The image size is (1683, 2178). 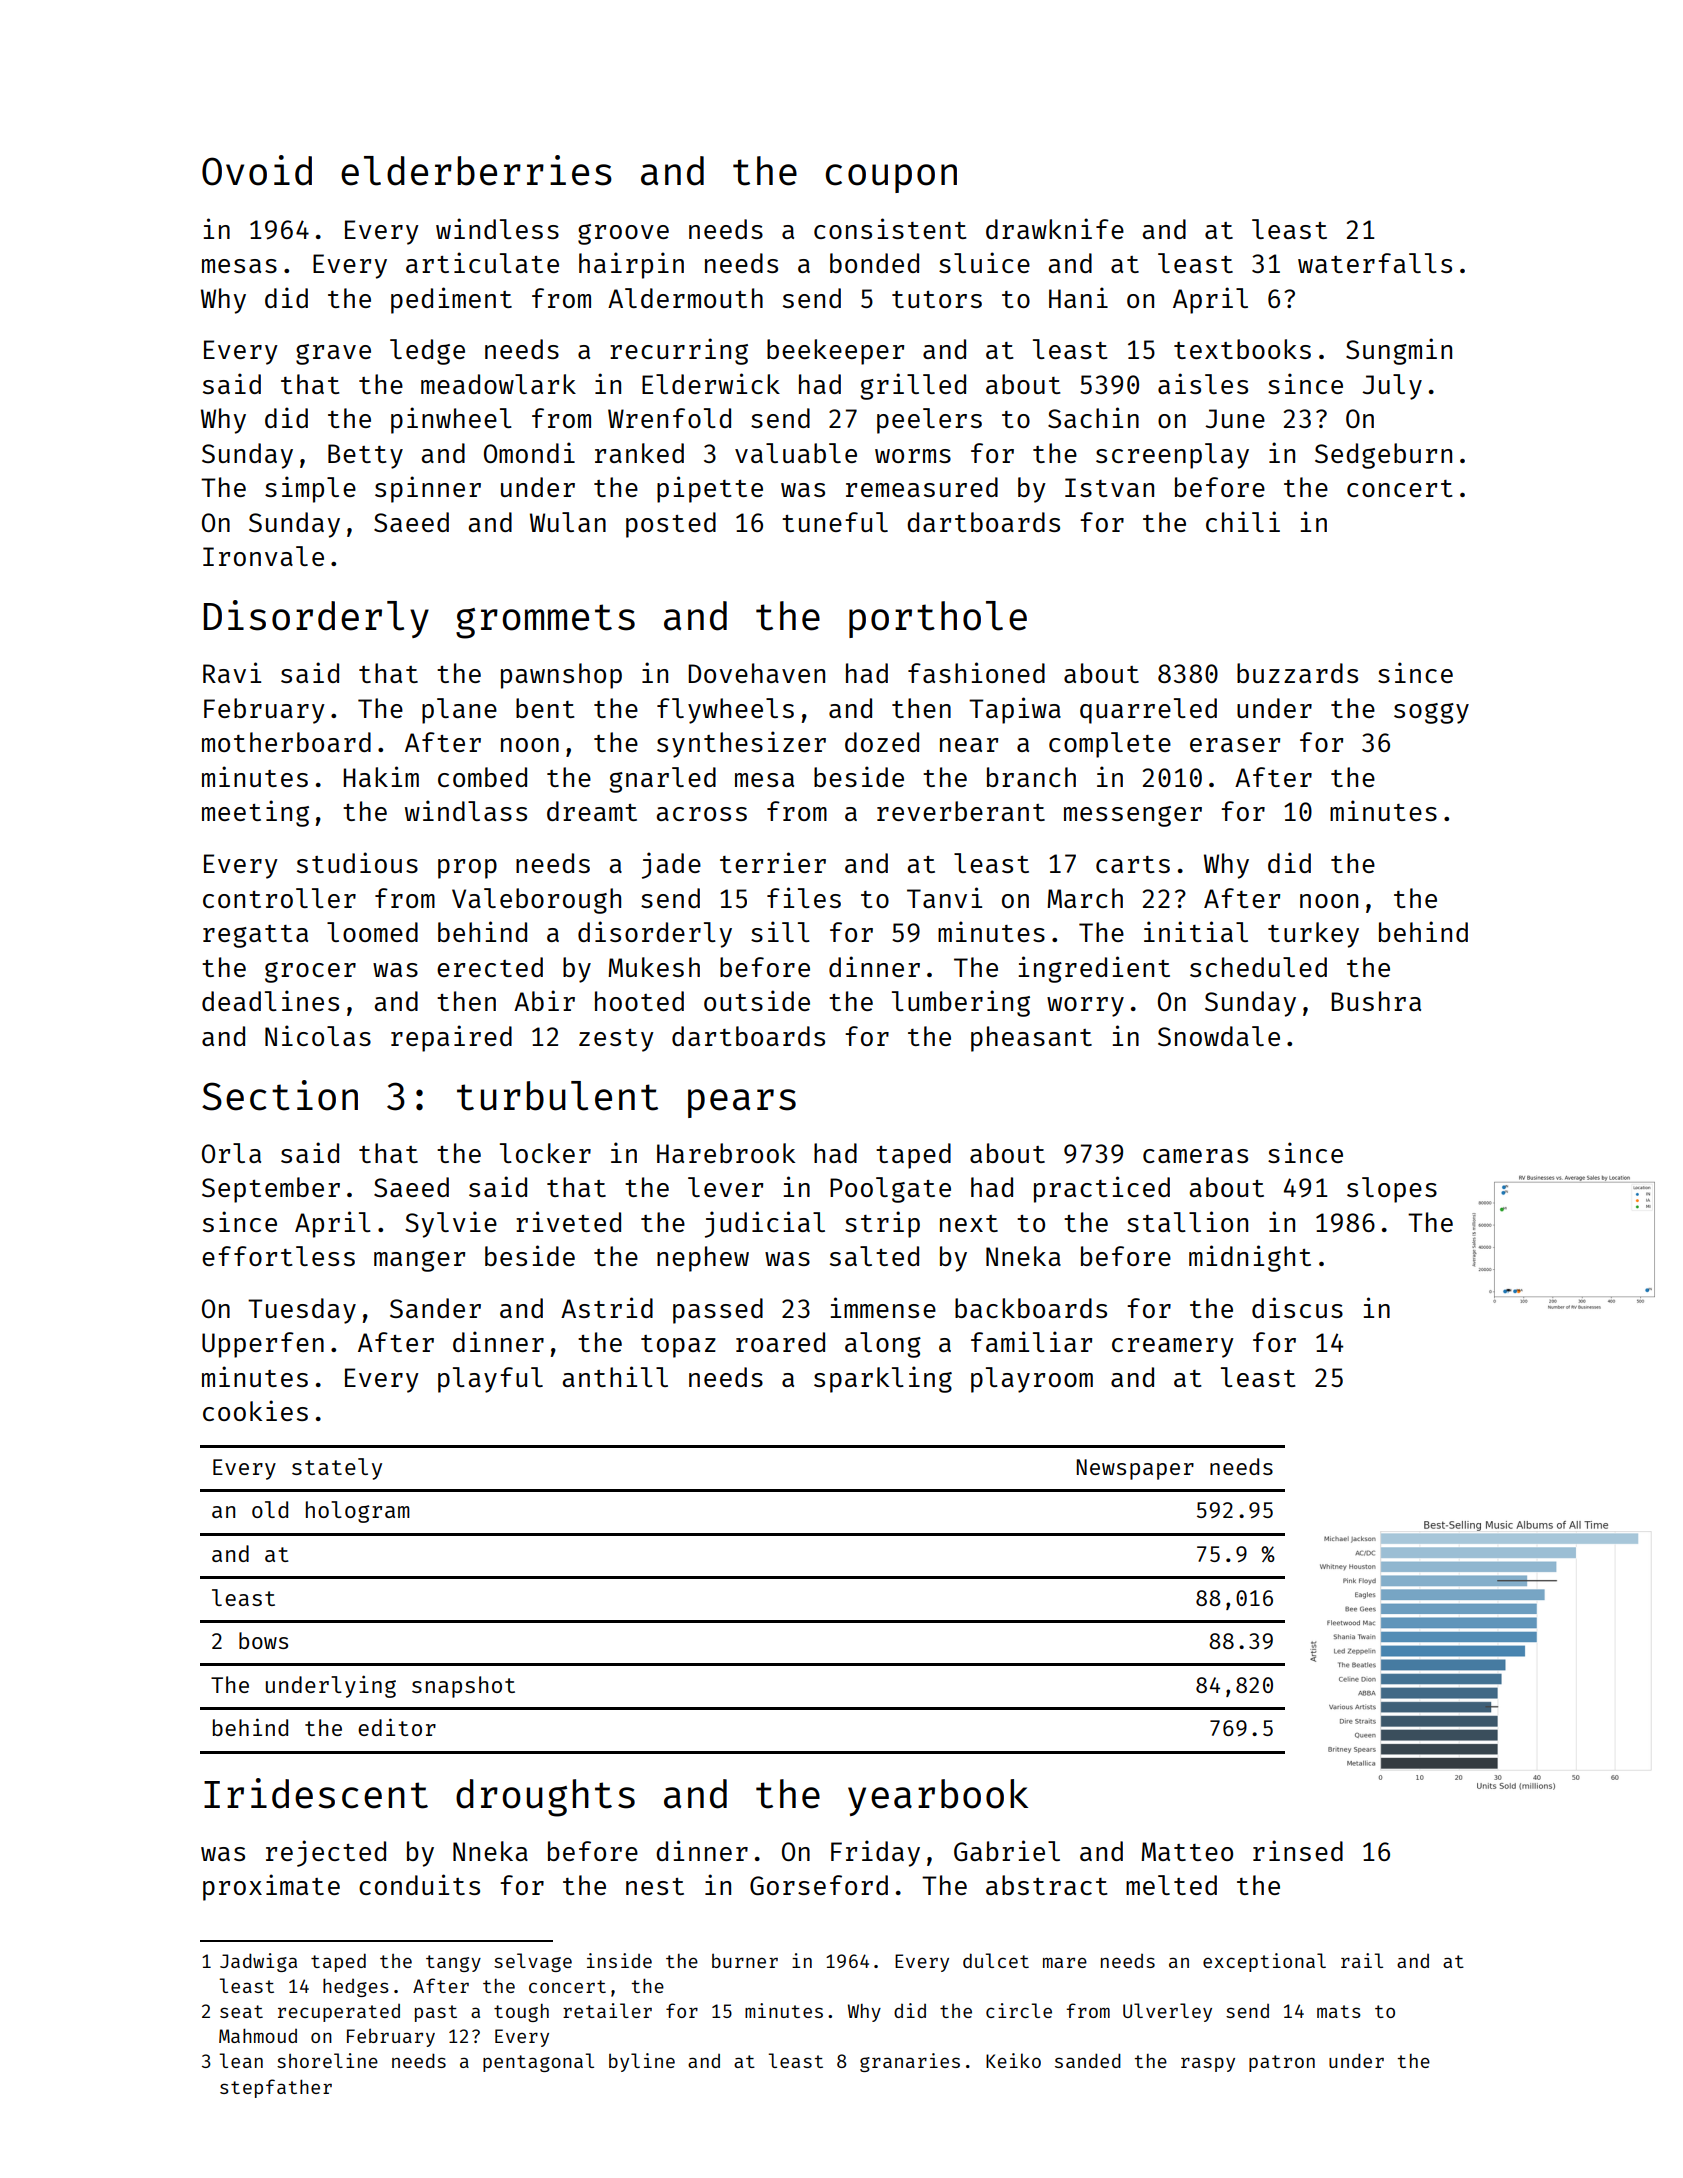 What do you see at coordinates (1298, 1850) in the document?
I see `rinsed` at bounding box center [1298, 1850].
